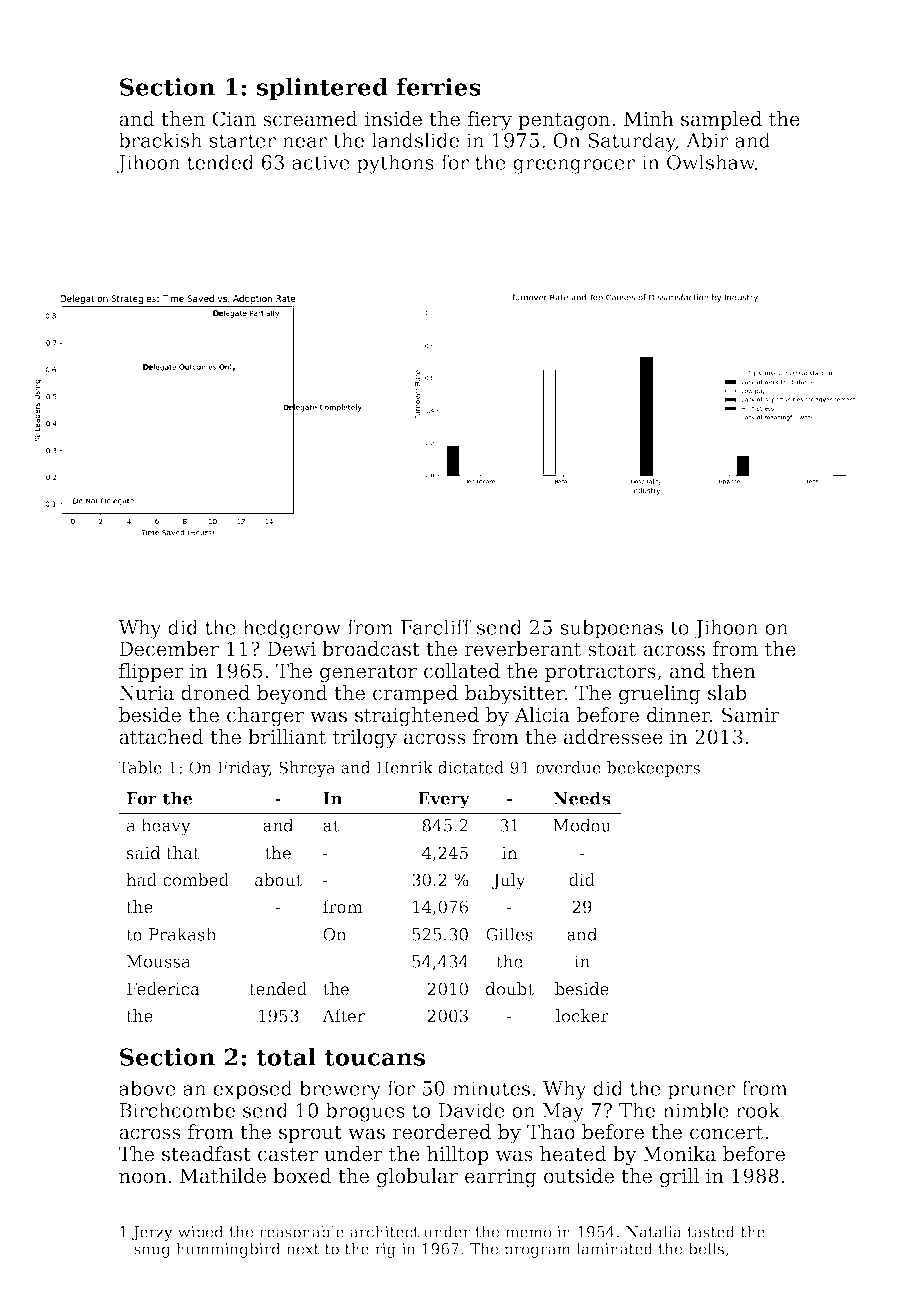 This screenshot has width=924, height=1308. I want to click on brackish, so click(160, 140).
